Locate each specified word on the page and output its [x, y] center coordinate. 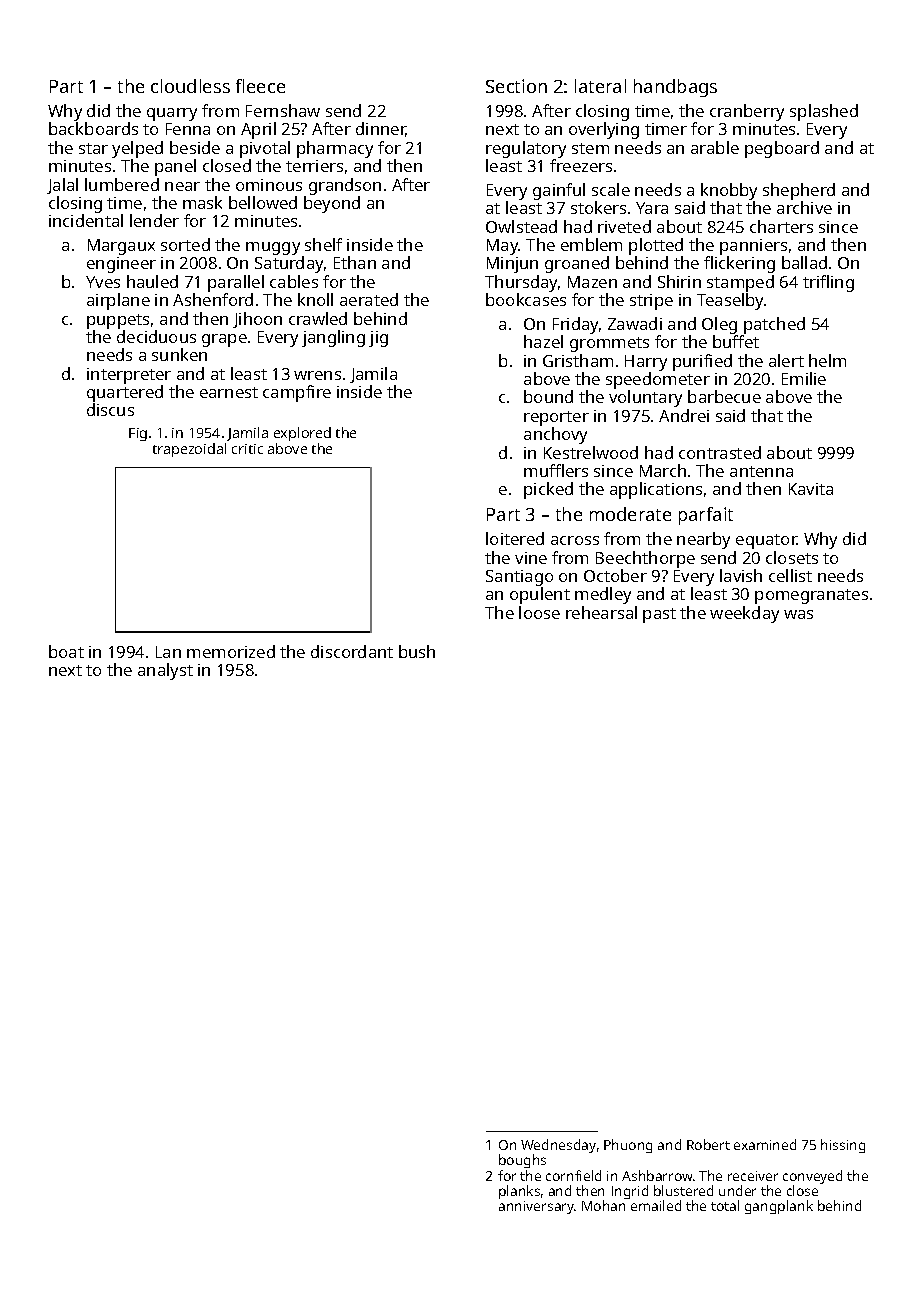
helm [827, 360]
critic [247, 449]
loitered [515, 538]
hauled [152, 281]
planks [519, 1192]
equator [766, 541]
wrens [317, 375]
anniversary [537, 1207]
